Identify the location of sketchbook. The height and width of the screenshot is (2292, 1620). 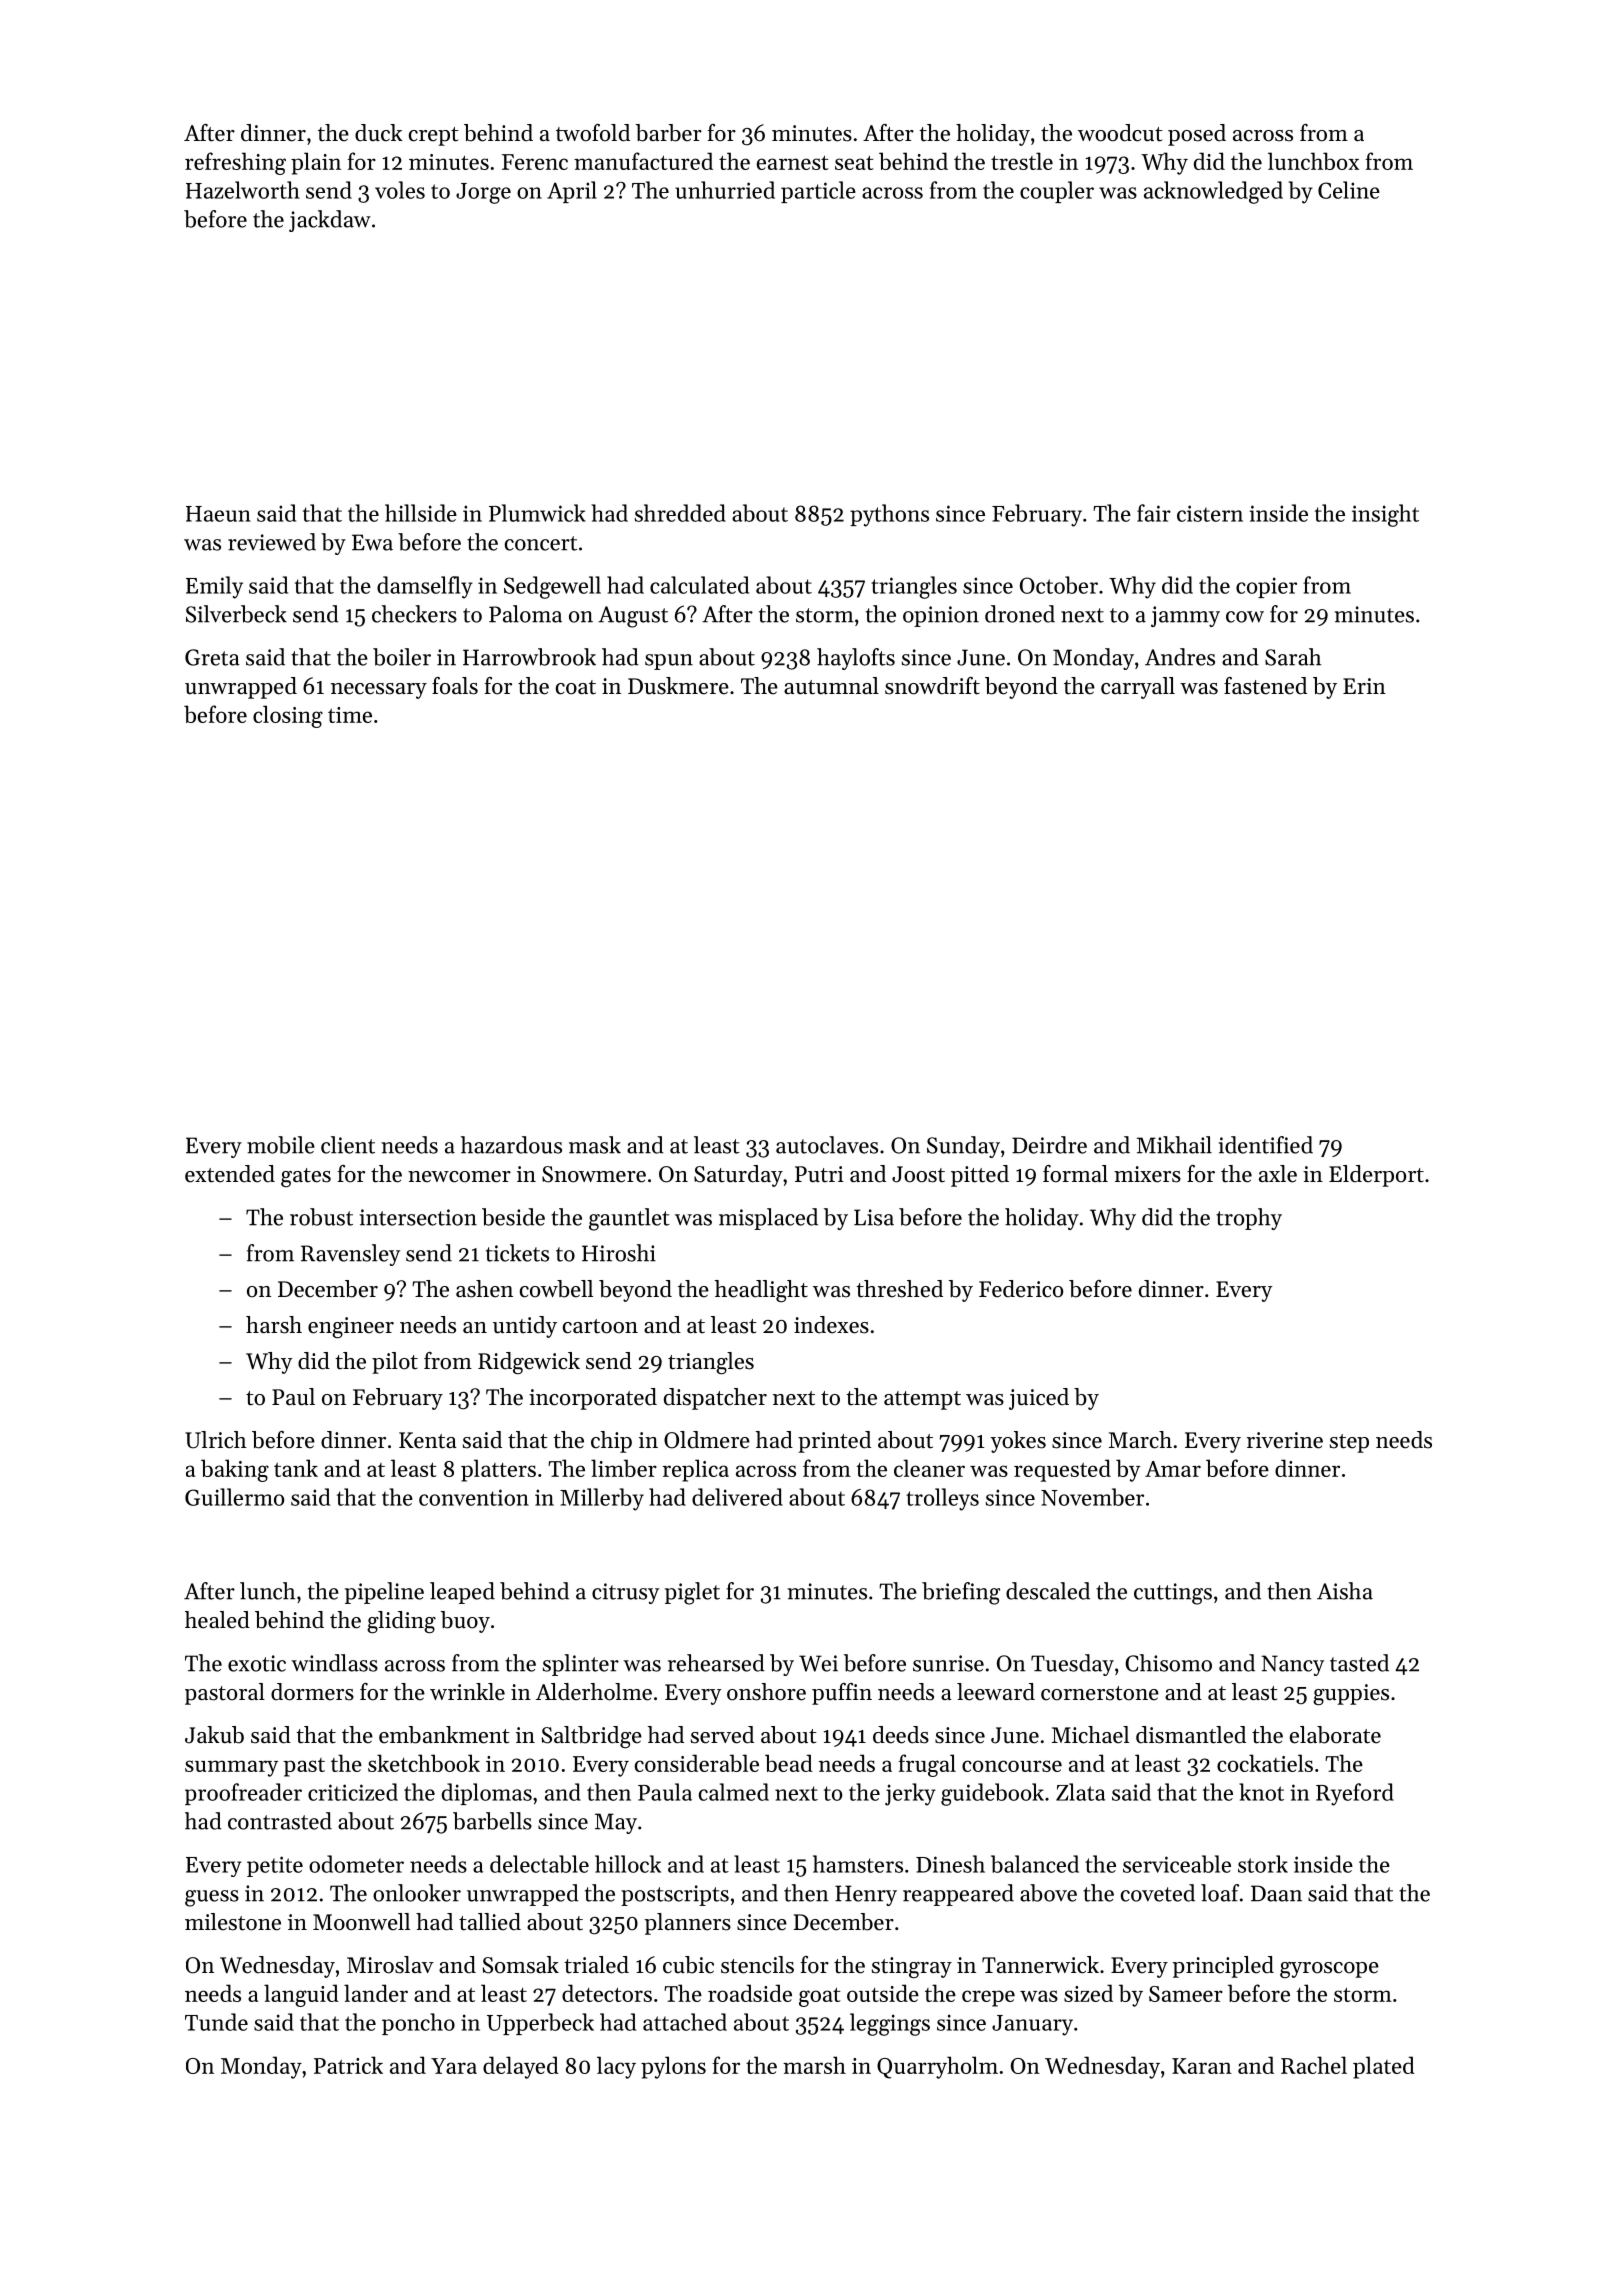
(424, 1763).
